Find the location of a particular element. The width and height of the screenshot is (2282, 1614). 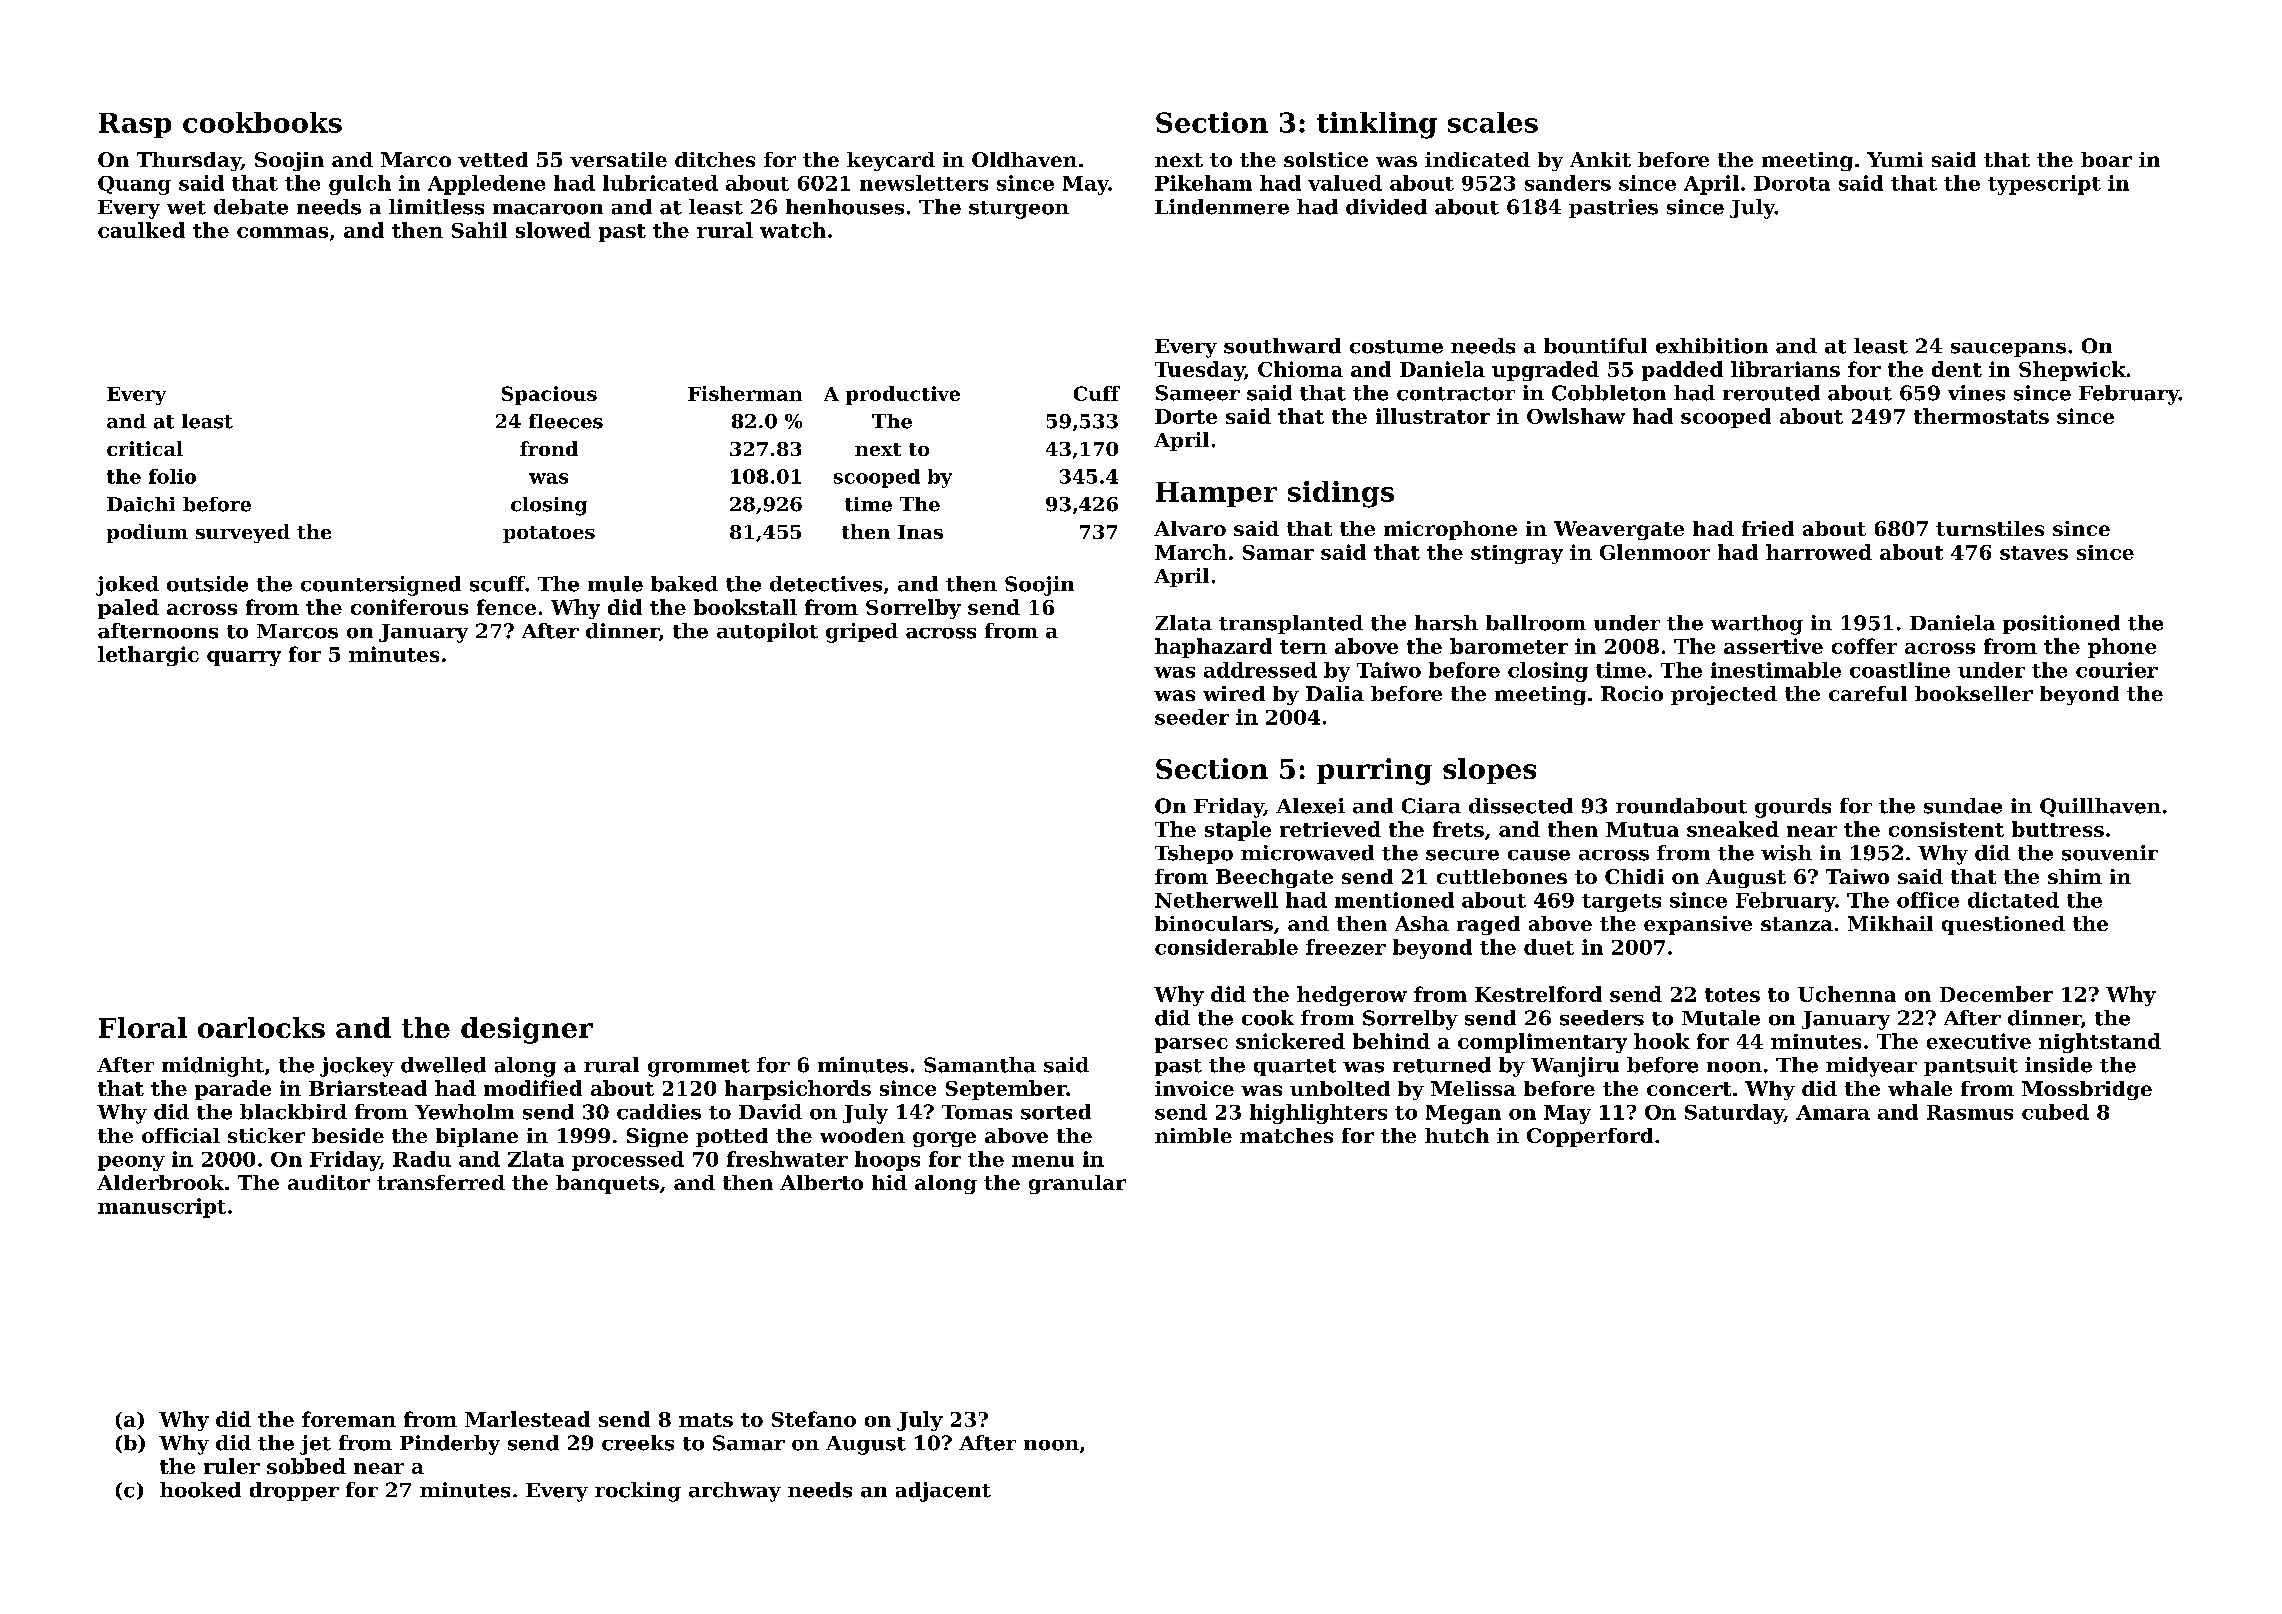

librarians is located at coordinates (1785, 369).
